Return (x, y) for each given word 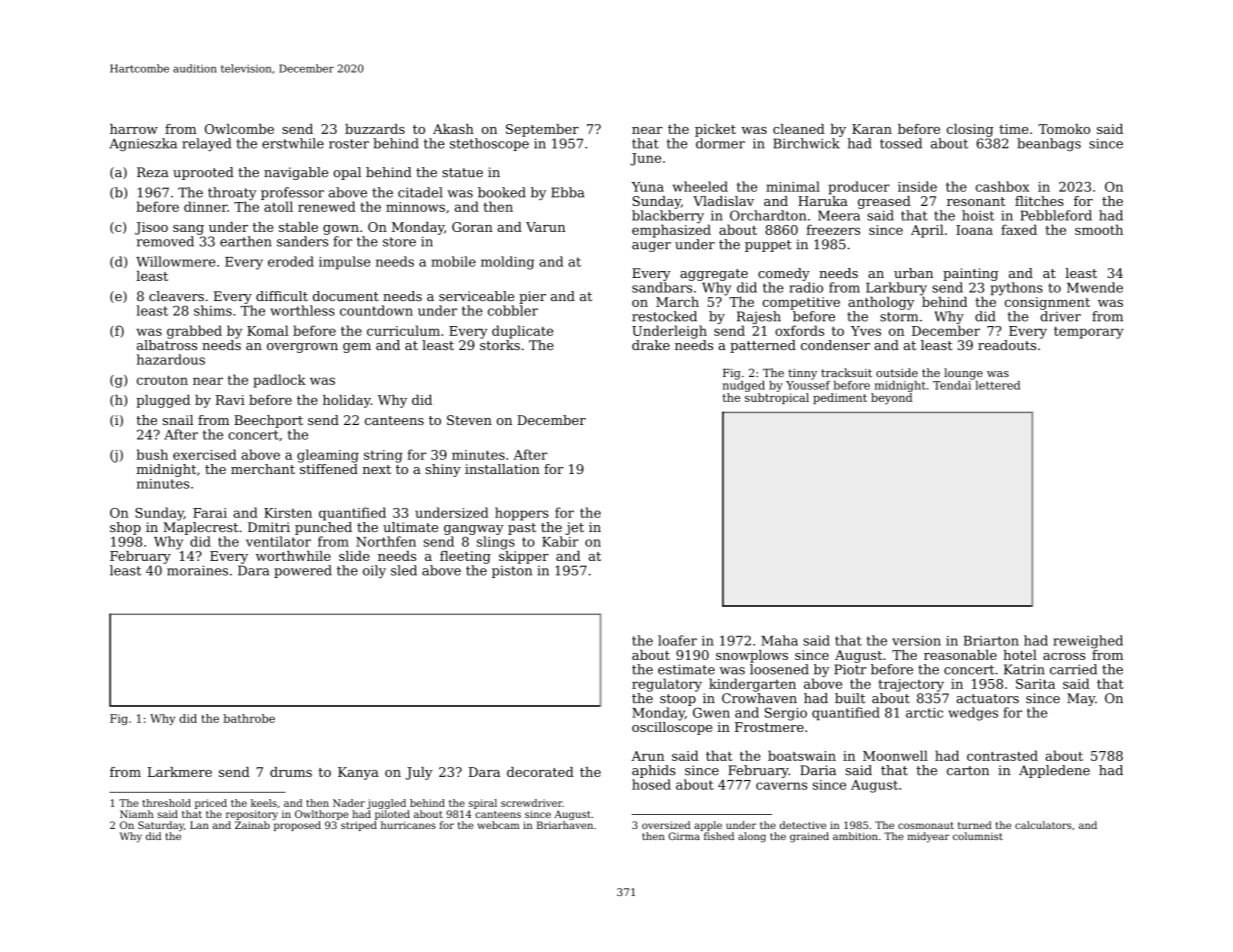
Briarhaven (565, 825)
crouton (162, 380)
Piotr (850, 669)
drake (651, 345)
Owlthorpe (321, 815)
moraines (197, 570)
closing (970, 130)
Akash (453, 129)
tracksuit (846, 372)
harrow (134, 129)
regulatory (667, 685)
